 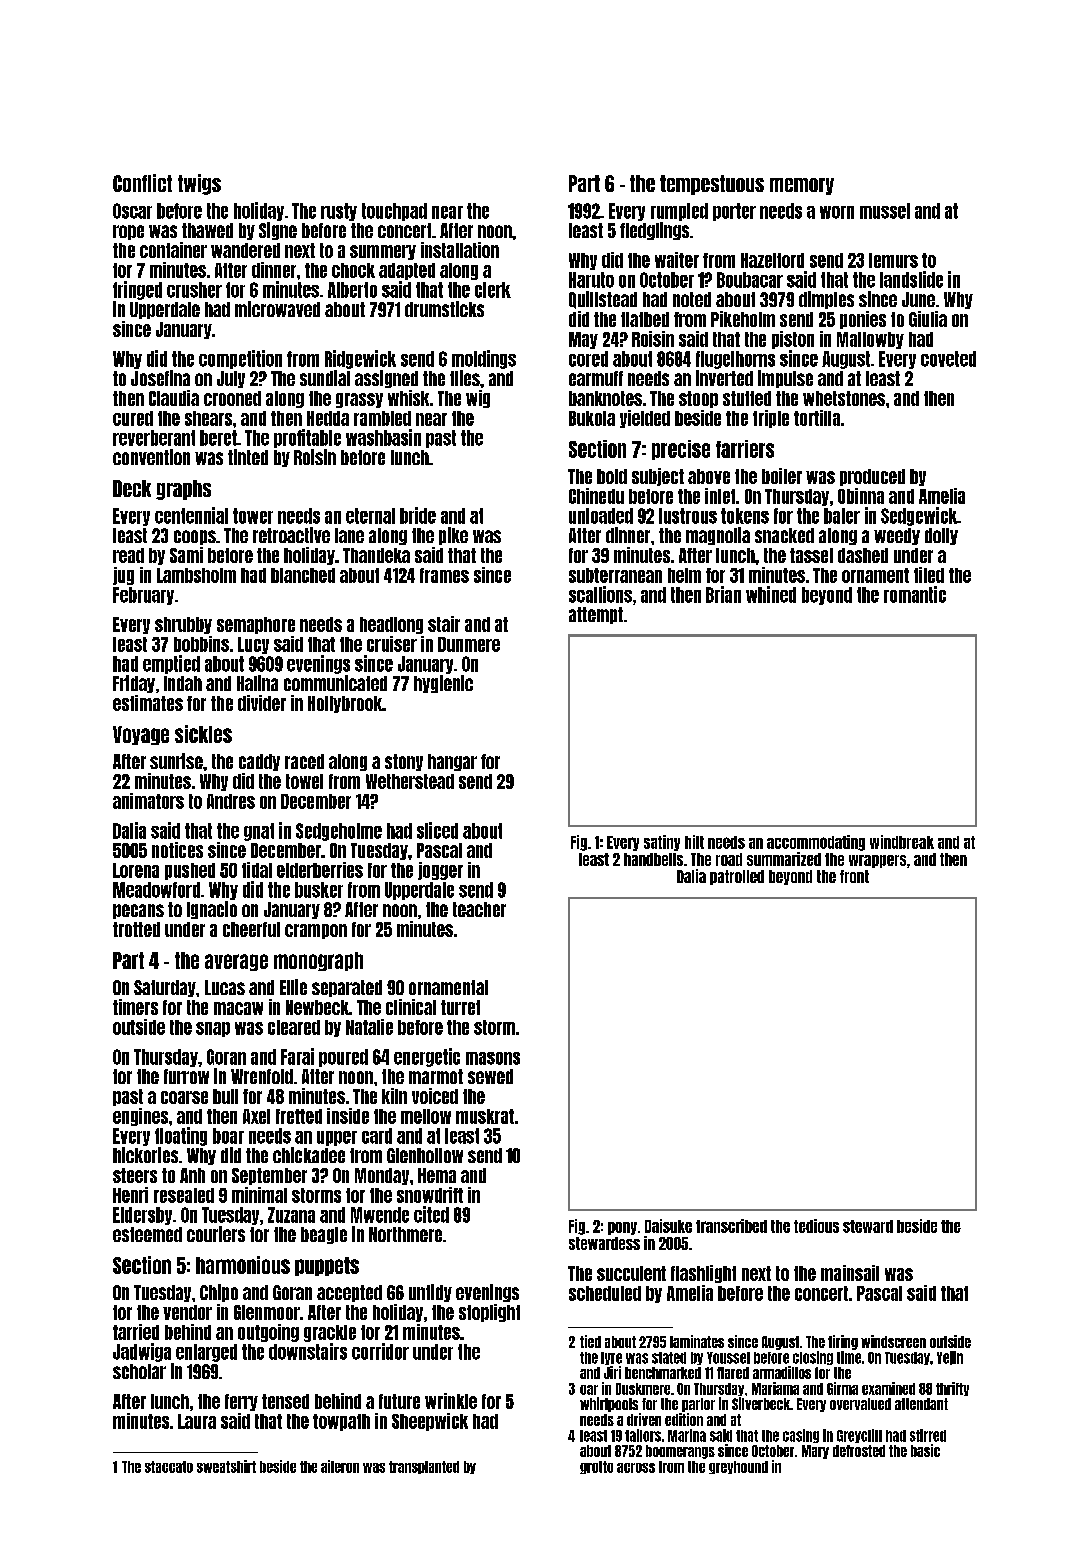 I want to click on Friday, so click(x=134, y=684).
